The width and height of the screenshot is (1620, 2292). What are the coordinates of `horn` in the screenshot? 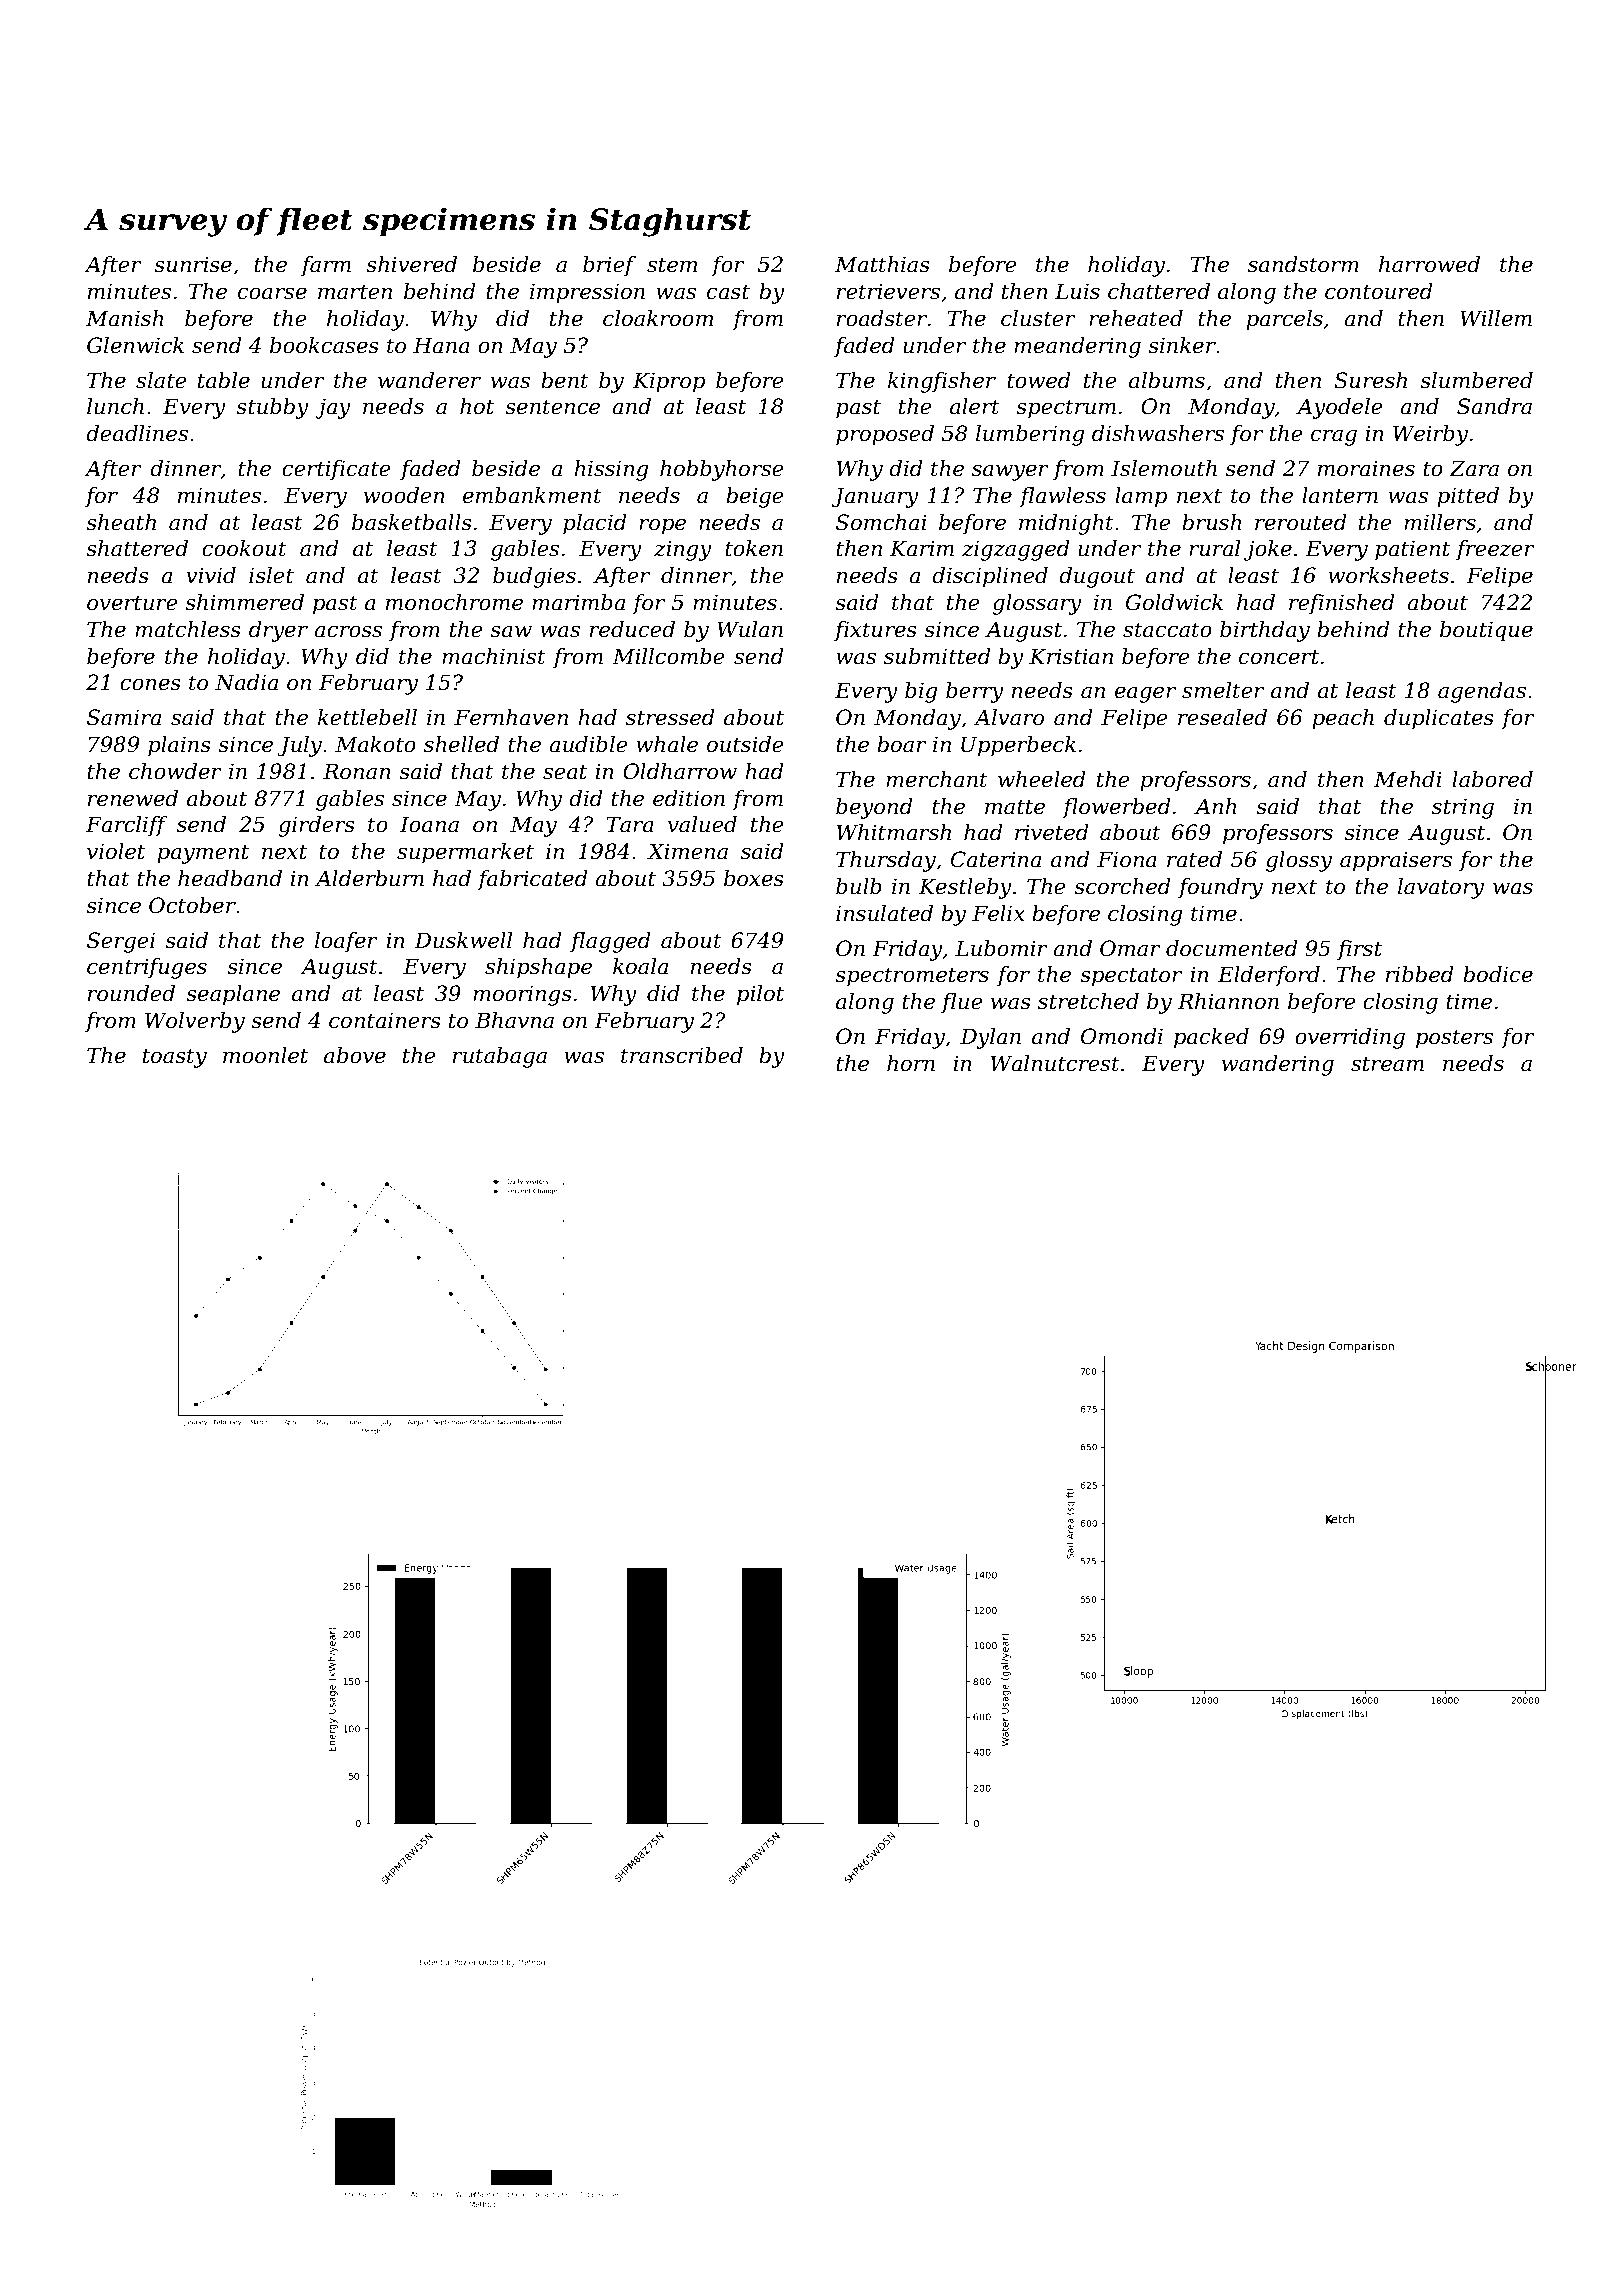 It's located at (911, 1063).
